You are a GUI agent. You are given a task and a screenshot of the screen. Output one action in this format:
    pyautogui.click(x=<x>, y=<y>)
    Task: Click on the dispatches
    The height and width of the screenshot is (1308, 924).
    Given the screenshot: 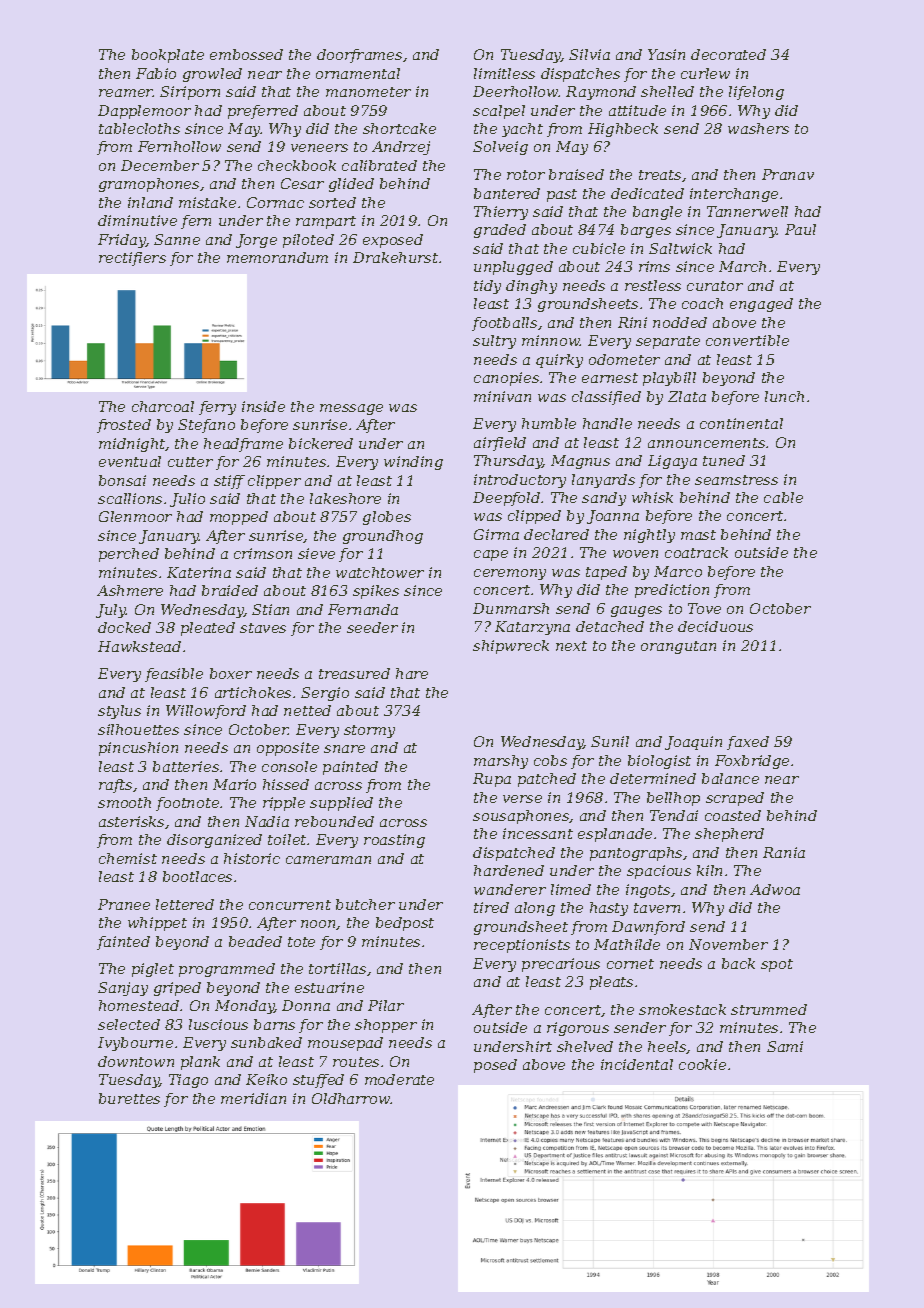 What is the action you would take?
    pyautogui.click(x=580, y=75)
